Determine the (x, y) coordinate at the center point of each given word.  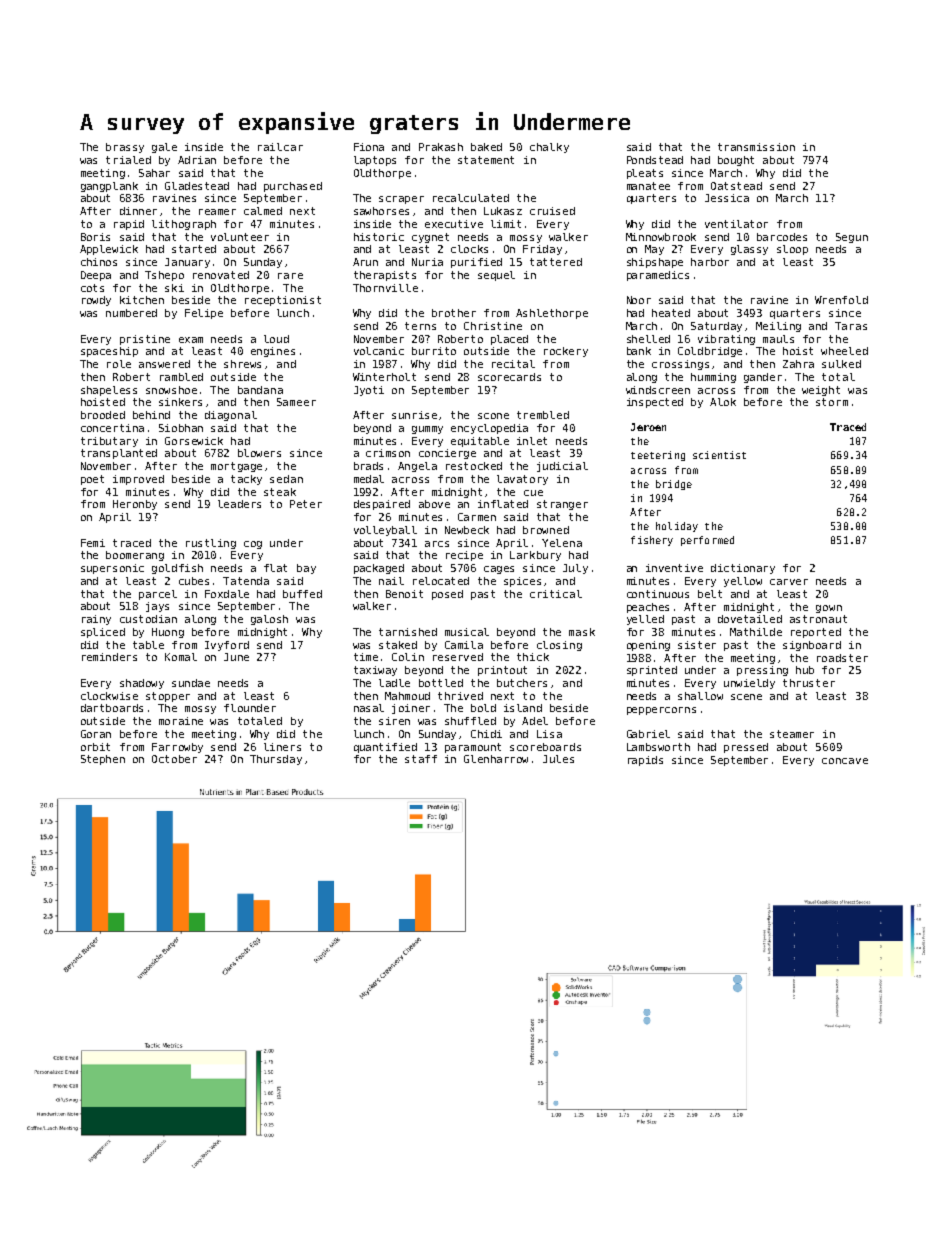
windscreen (658, 390)
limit (506, 224)
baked (486, 147)
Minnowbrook (661, 237)
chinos (99, 262)
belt (710, 594)
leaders (239, 504)
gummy (427, 430)
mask (582, 632)
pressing (762, 671)
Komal (181, 657)
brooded (103, 415)
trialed (128, 160)
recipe (464, 556)
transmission (756, 147)
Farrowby (177, 748)
